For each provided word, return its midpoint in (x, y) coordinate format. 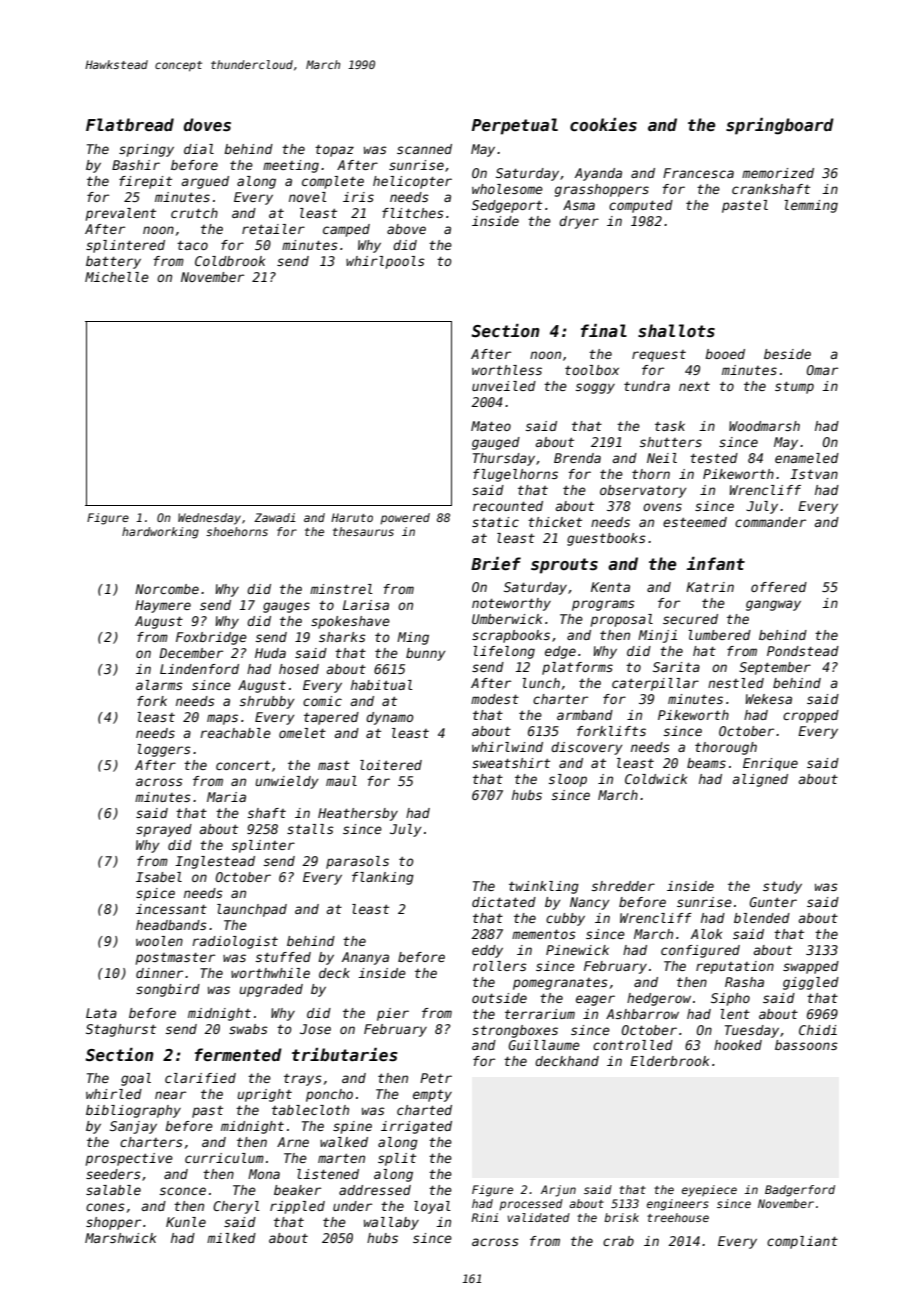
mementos (544, 934)
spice (155, 894)
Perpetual (515, 126)
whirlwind (507, 747)
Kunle (186, 1222)
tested (714, 458)
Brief (496, 564)
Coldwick (656, 779)
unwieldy (287, 782)
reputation (735, 967)
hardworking (160, 533)
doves (207, 125)
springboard (780, 126)
